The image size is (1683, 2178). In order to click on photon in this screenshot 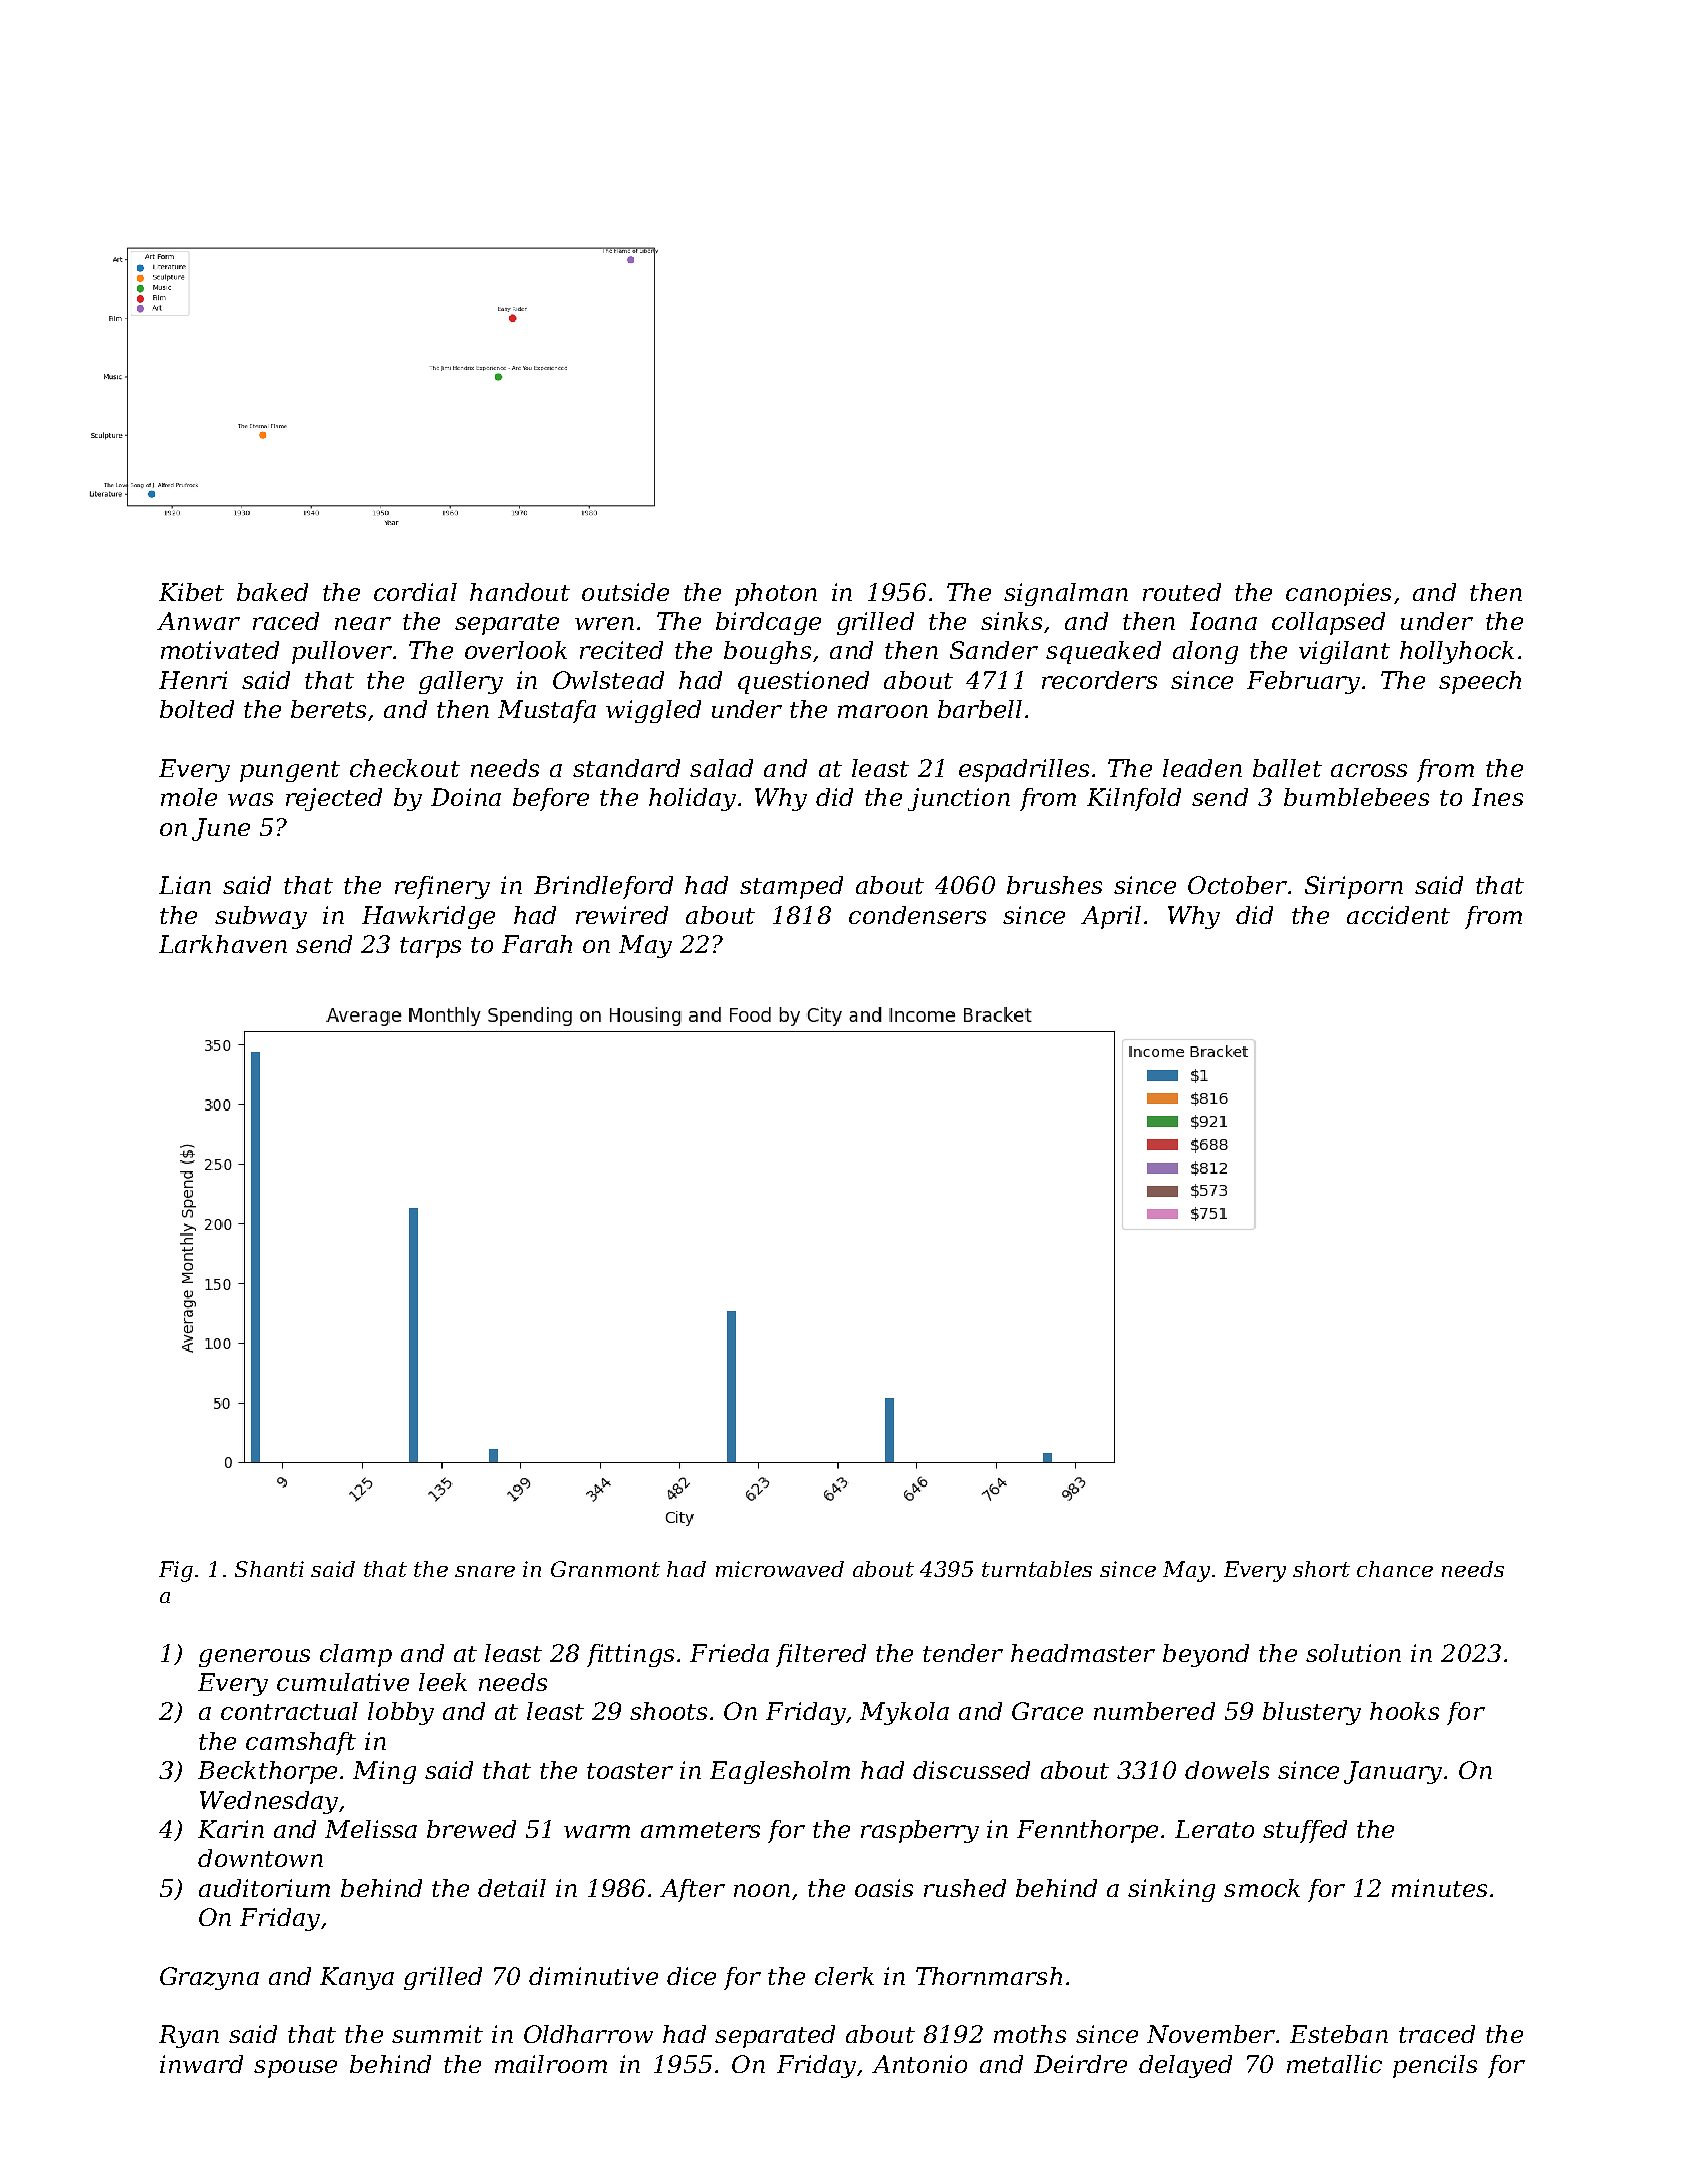, I will do `click(776, 594)`.
